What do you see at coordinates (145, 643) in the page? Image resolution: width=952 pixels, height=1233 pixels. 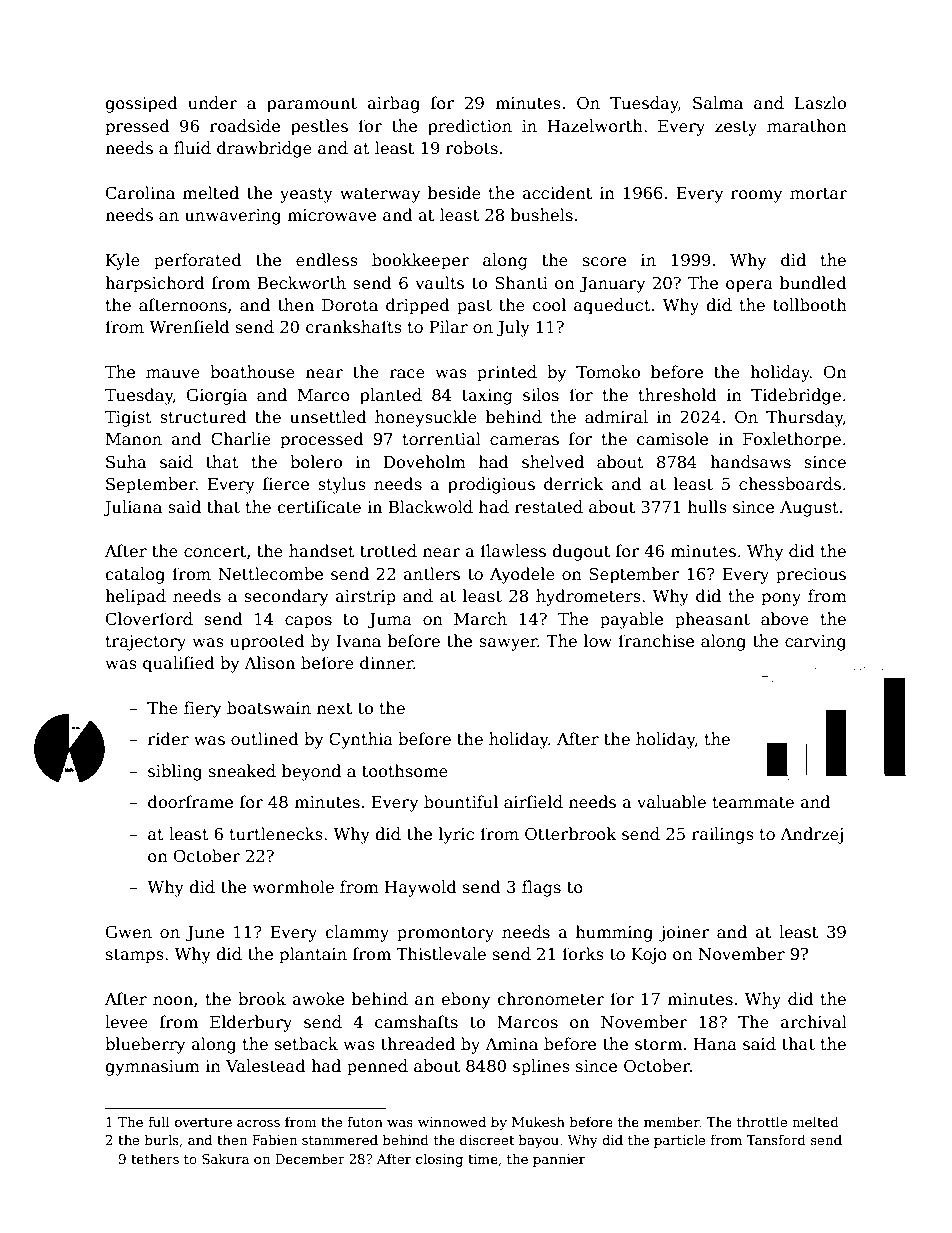 I see `trajectory` at bounding box center [145, 643].
